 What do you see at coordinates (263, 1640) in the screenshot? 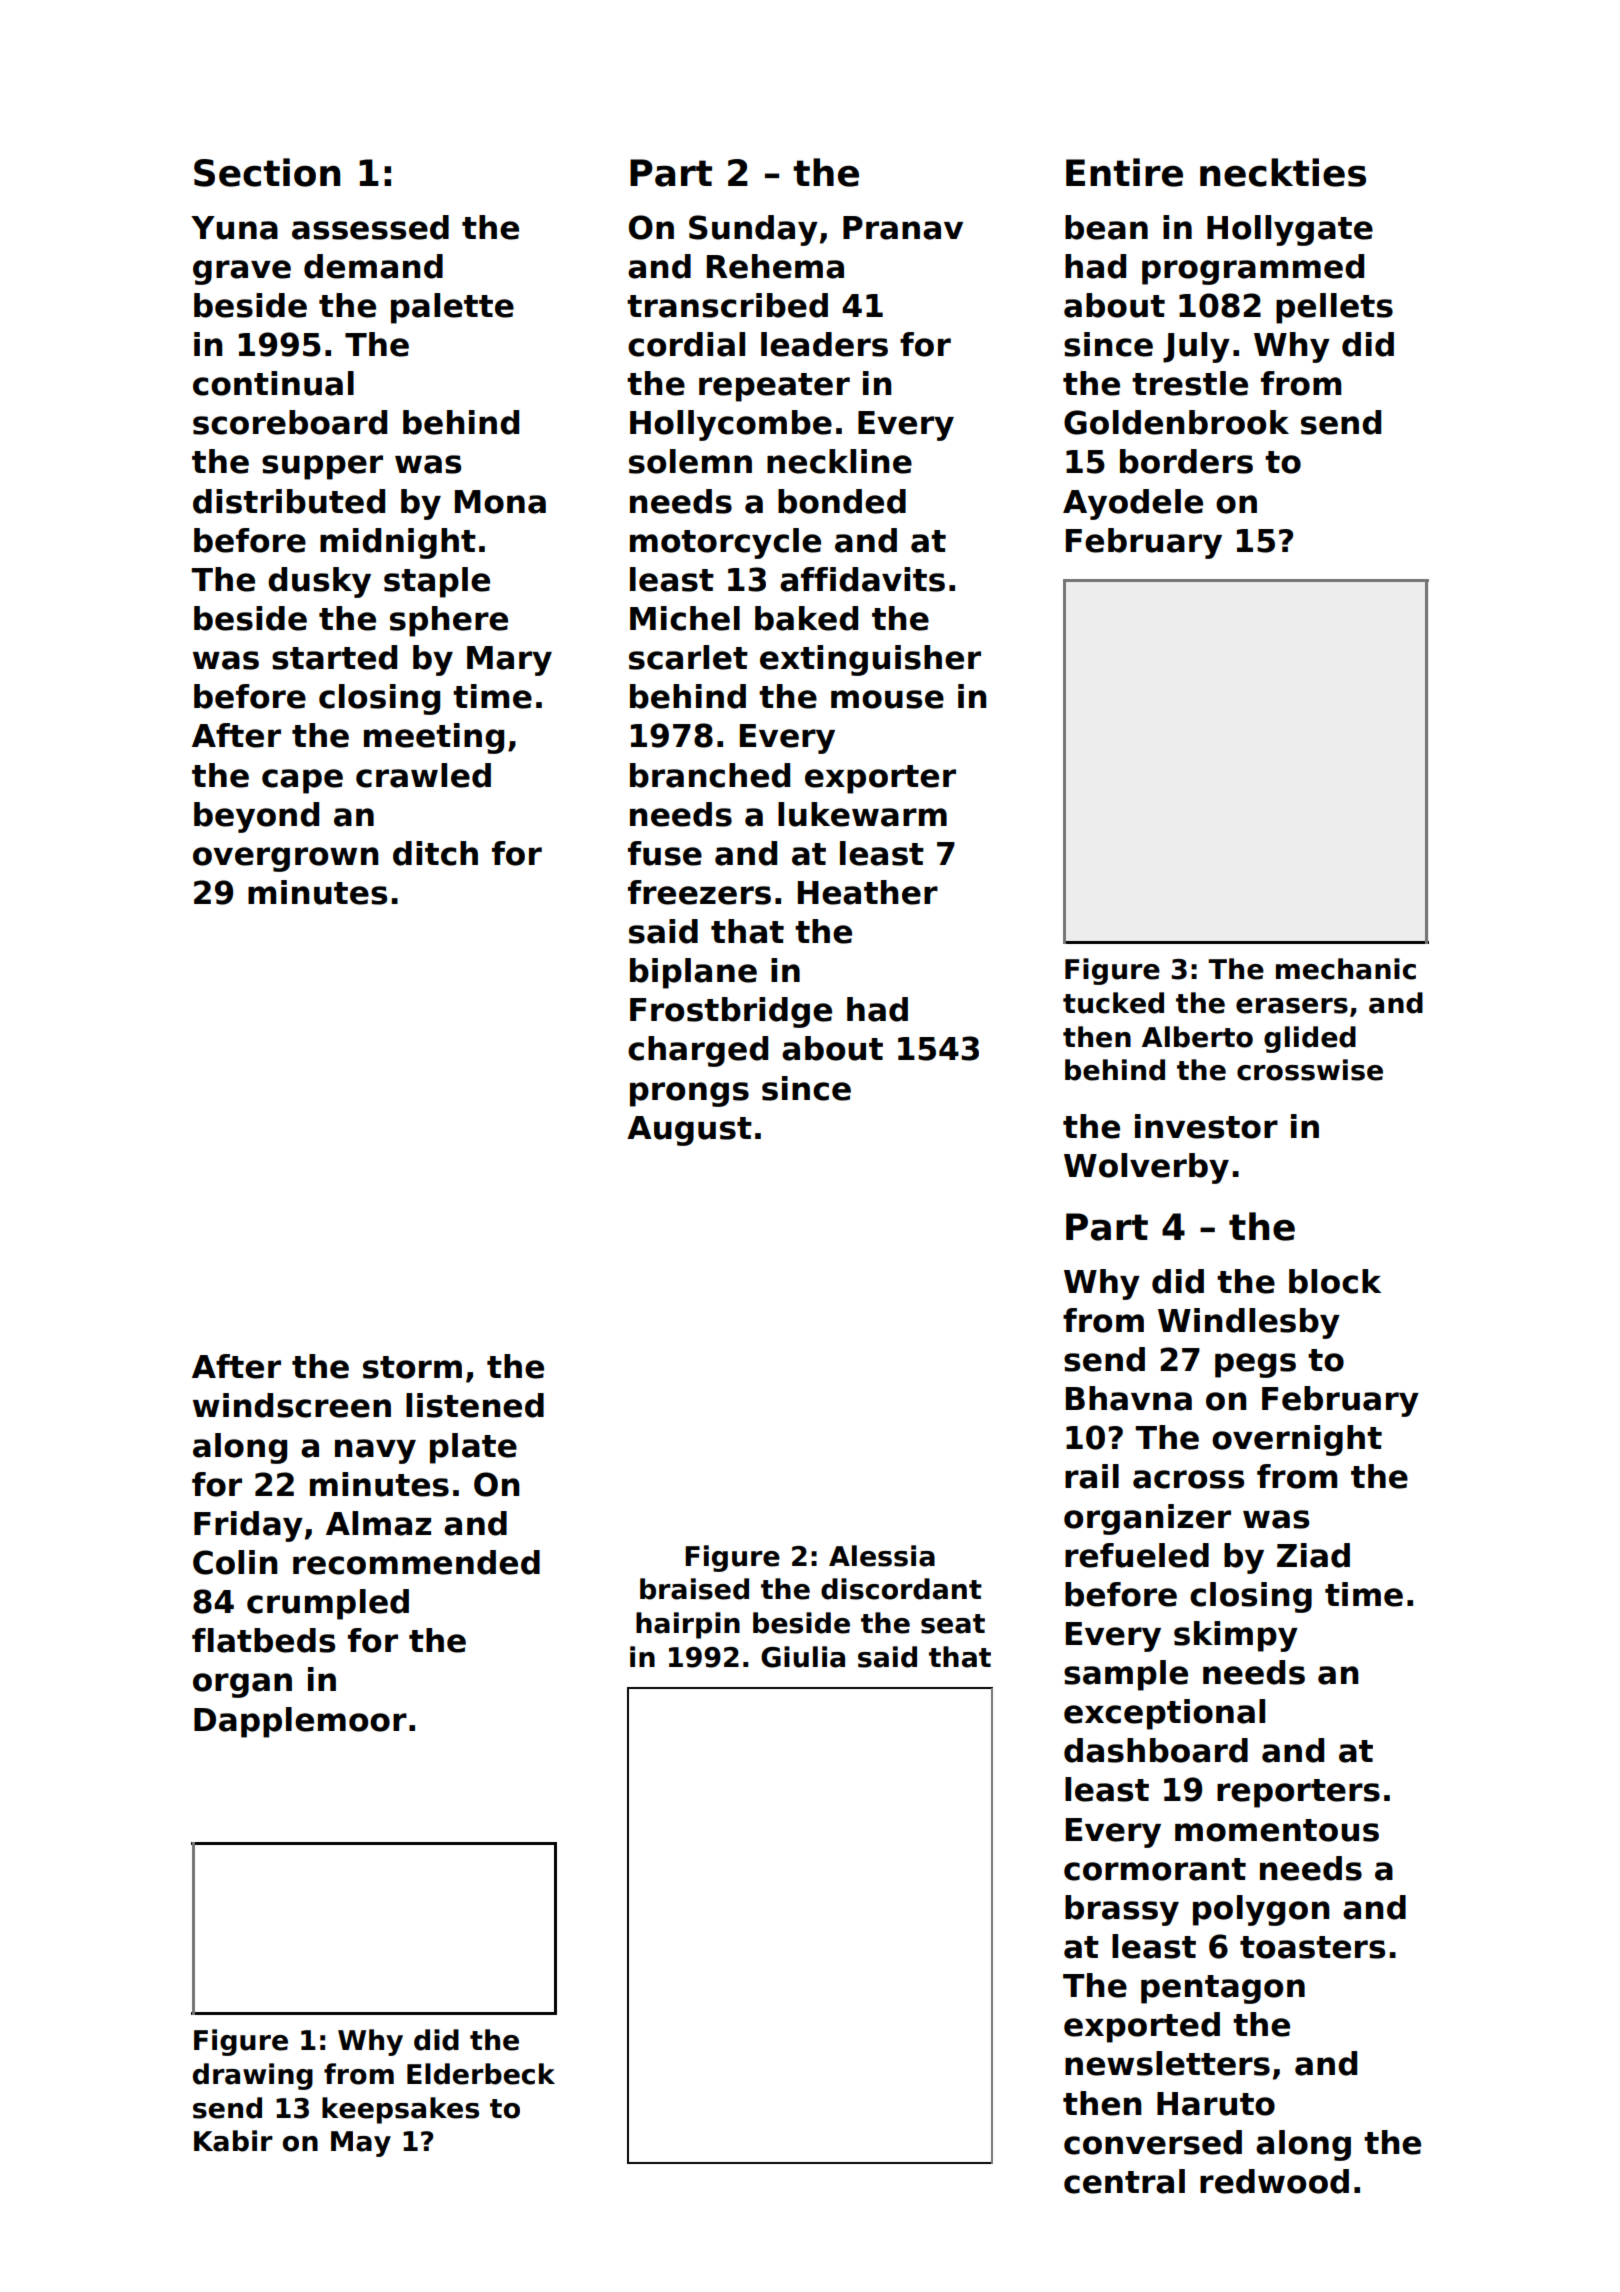
I see `flatbeds` at bounding box center [263, 1640].
